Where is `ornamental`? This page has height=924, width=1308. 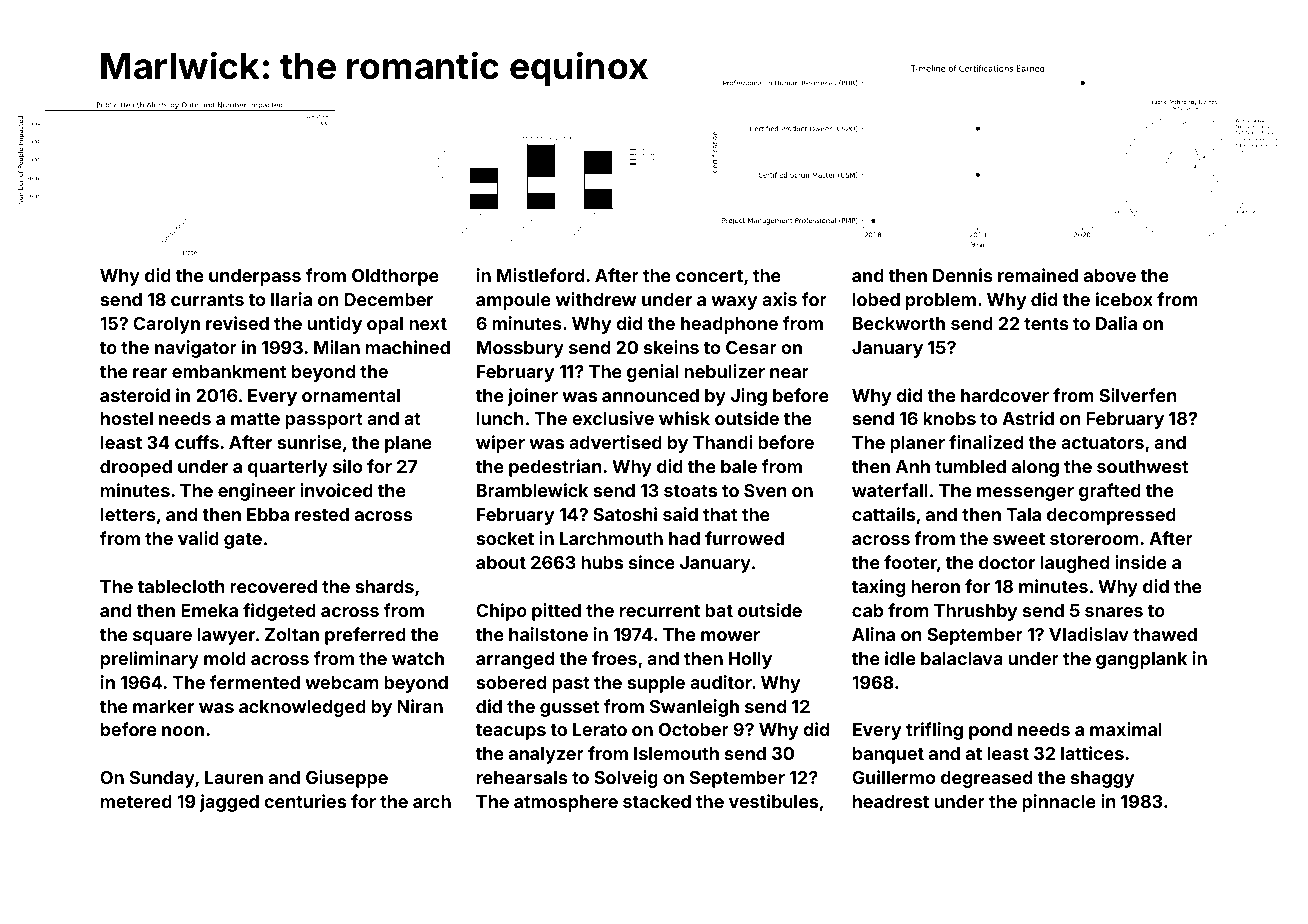
ornamental is located at coordinates (351, 395).
